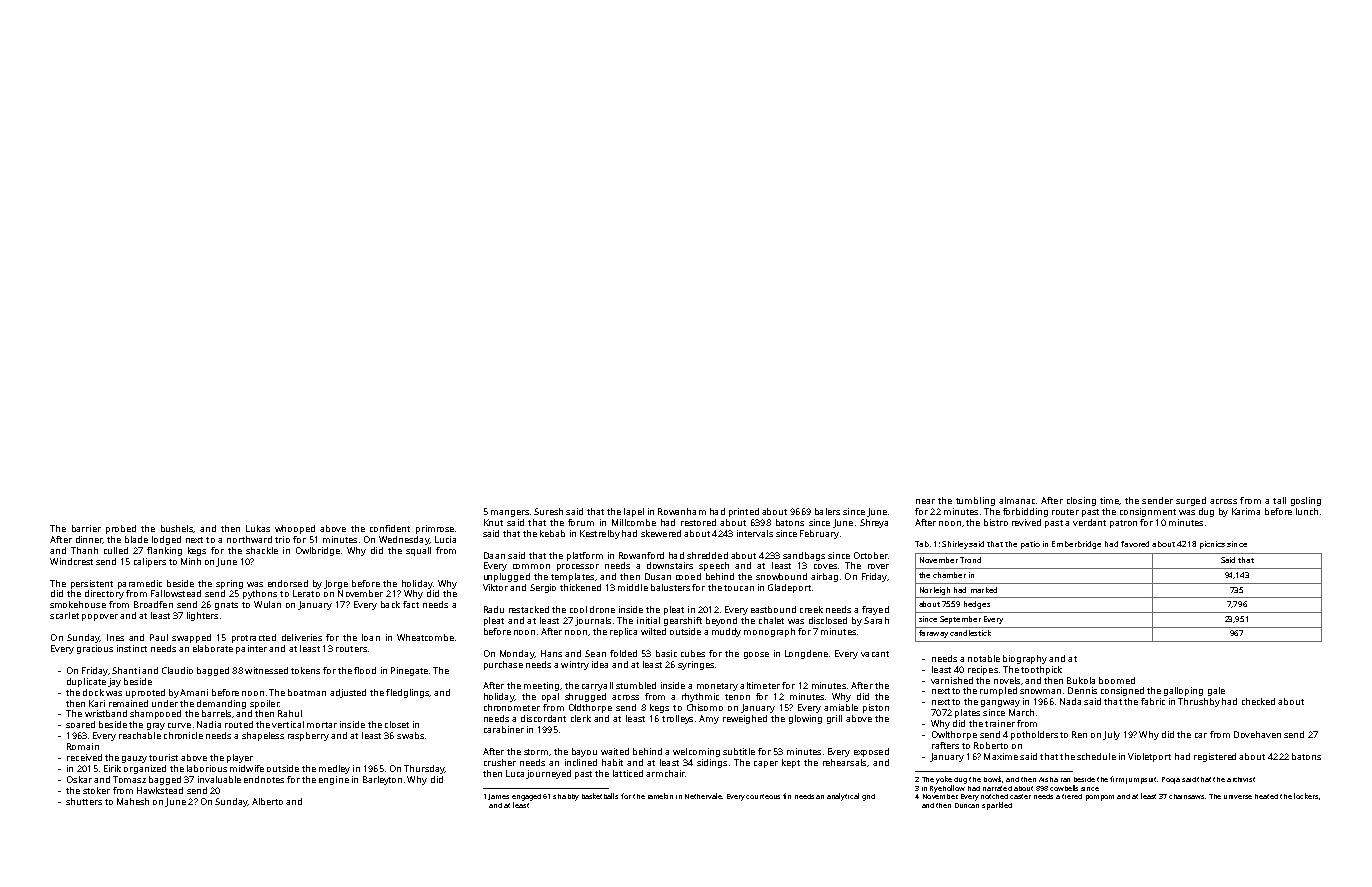 This screenshot has height=887, width=1372. What do you see at coordinates (267, 801) in the screenshot?
I see `Alberto` at bounding box center [267, 801].
